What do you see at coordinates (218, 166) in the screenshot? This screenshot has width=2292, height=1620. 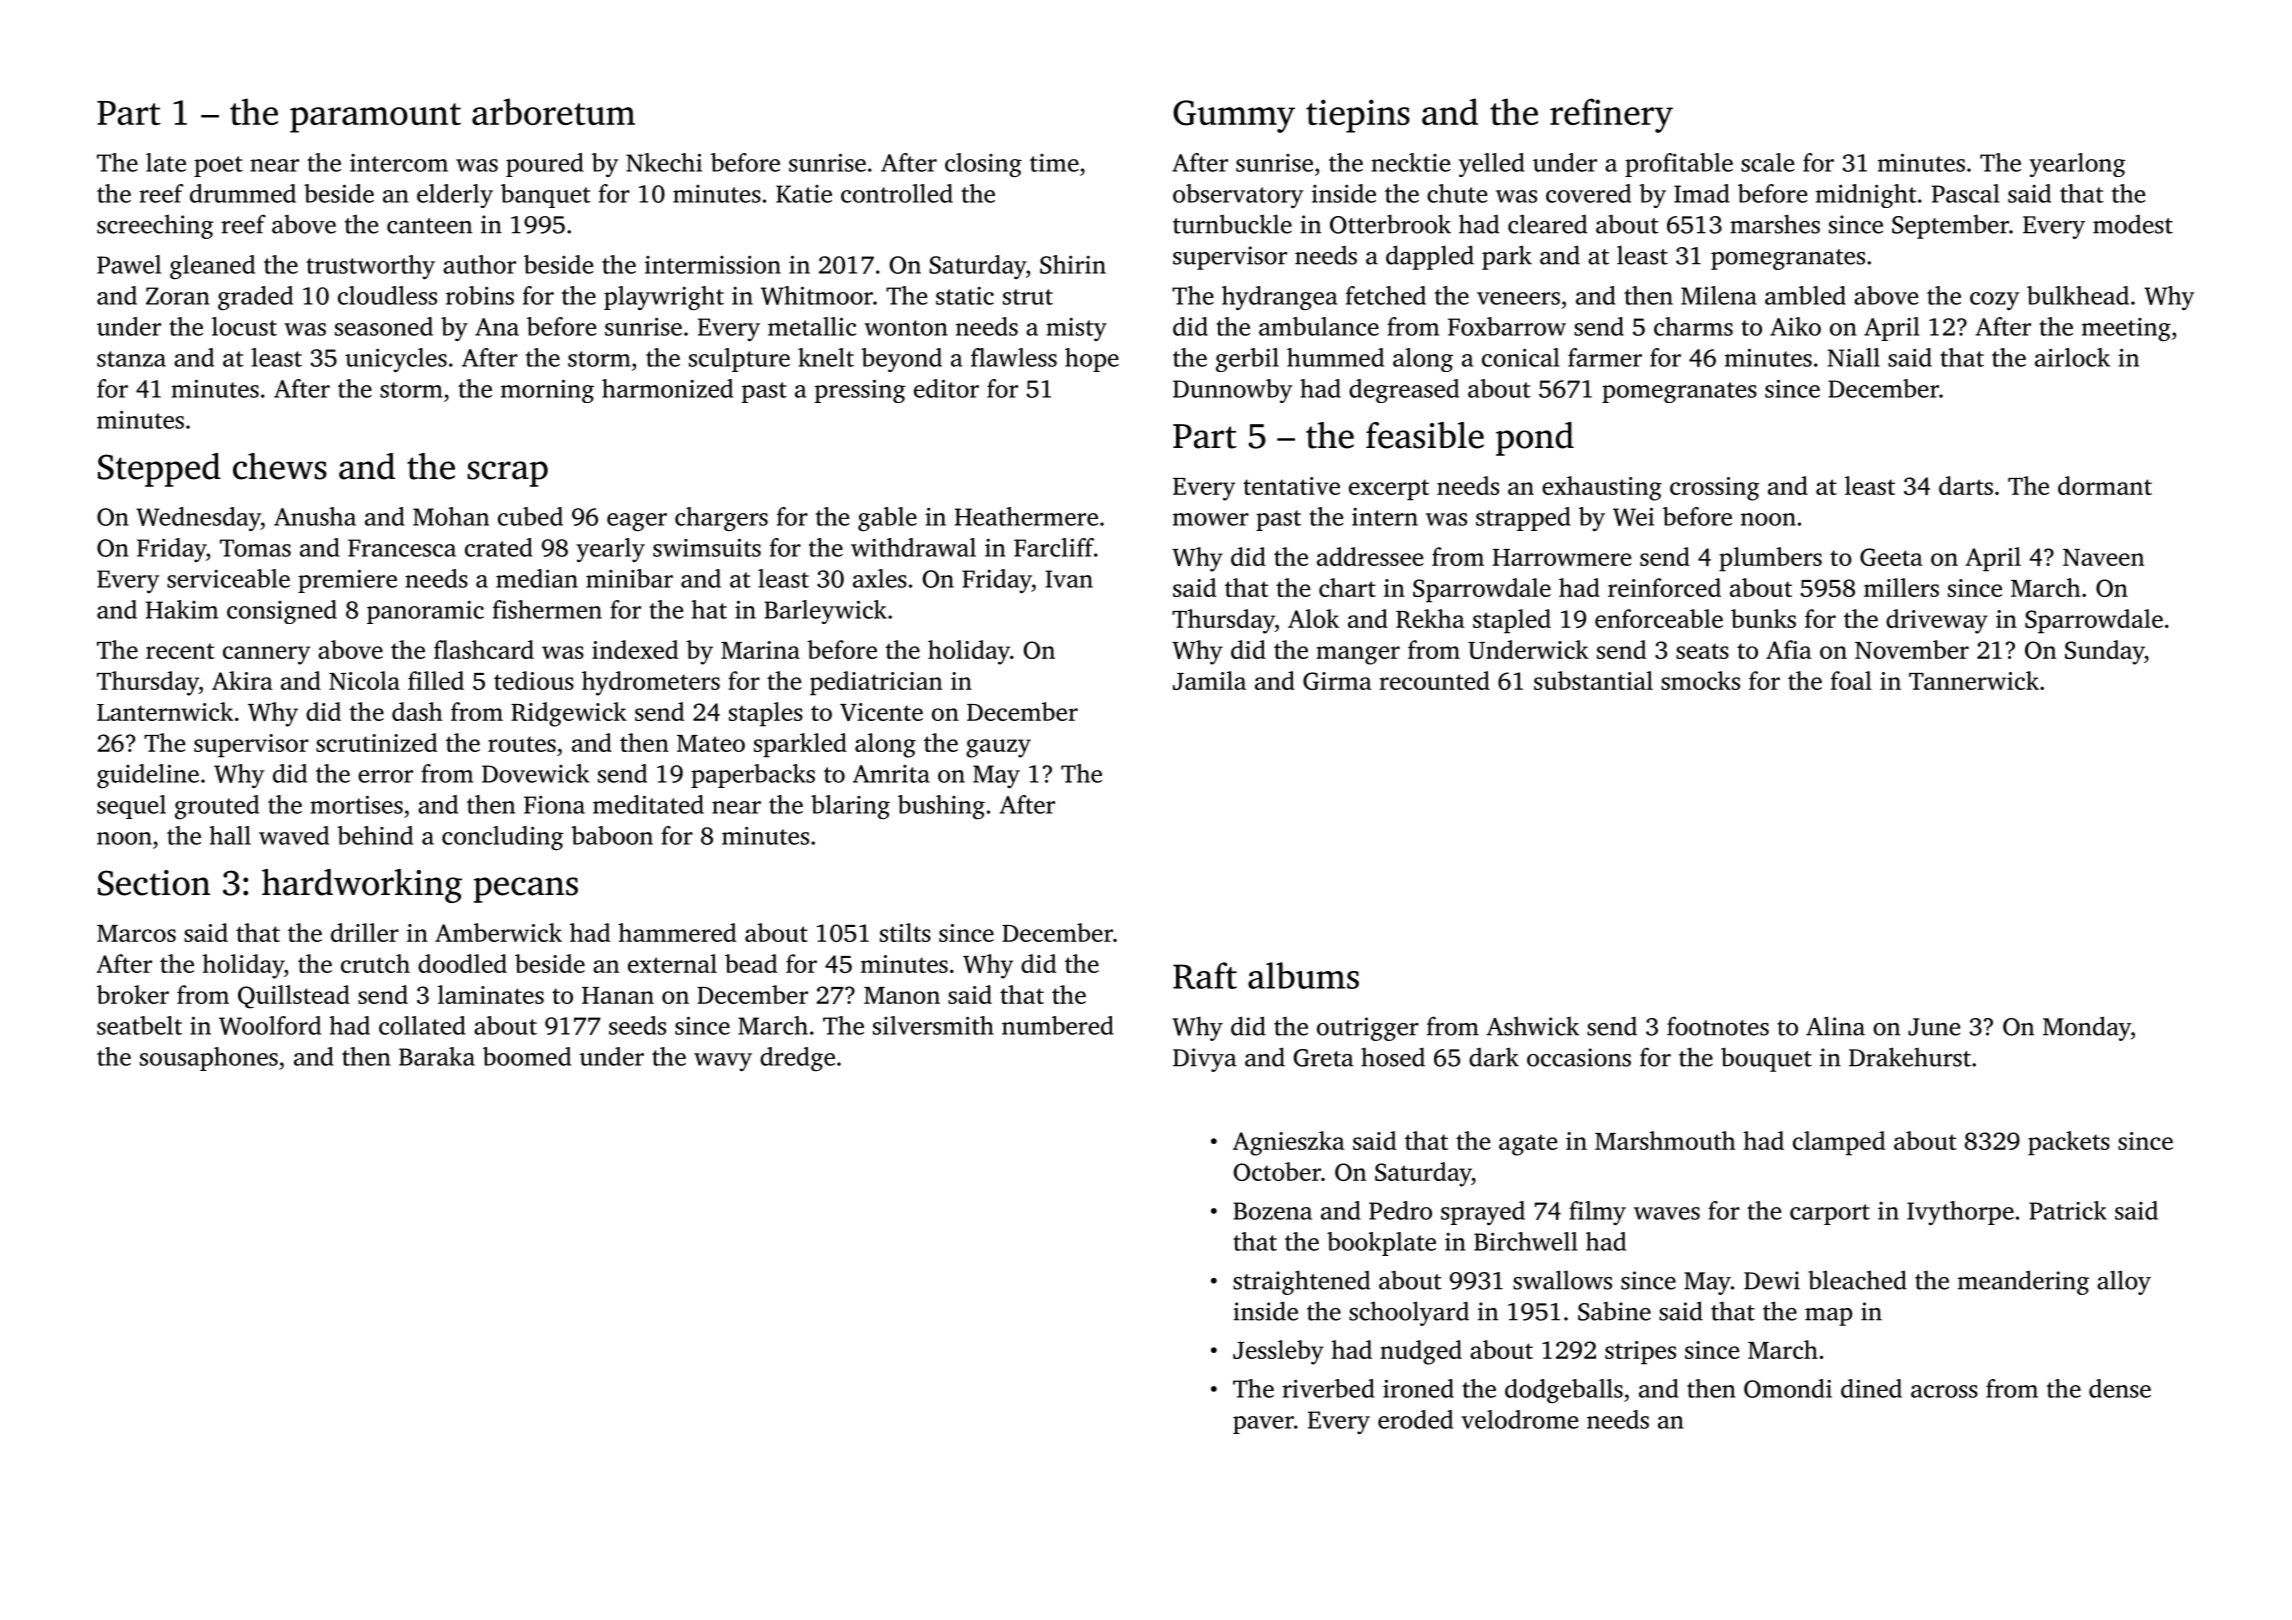 I see `poet` at bounding box center [218, 166].
